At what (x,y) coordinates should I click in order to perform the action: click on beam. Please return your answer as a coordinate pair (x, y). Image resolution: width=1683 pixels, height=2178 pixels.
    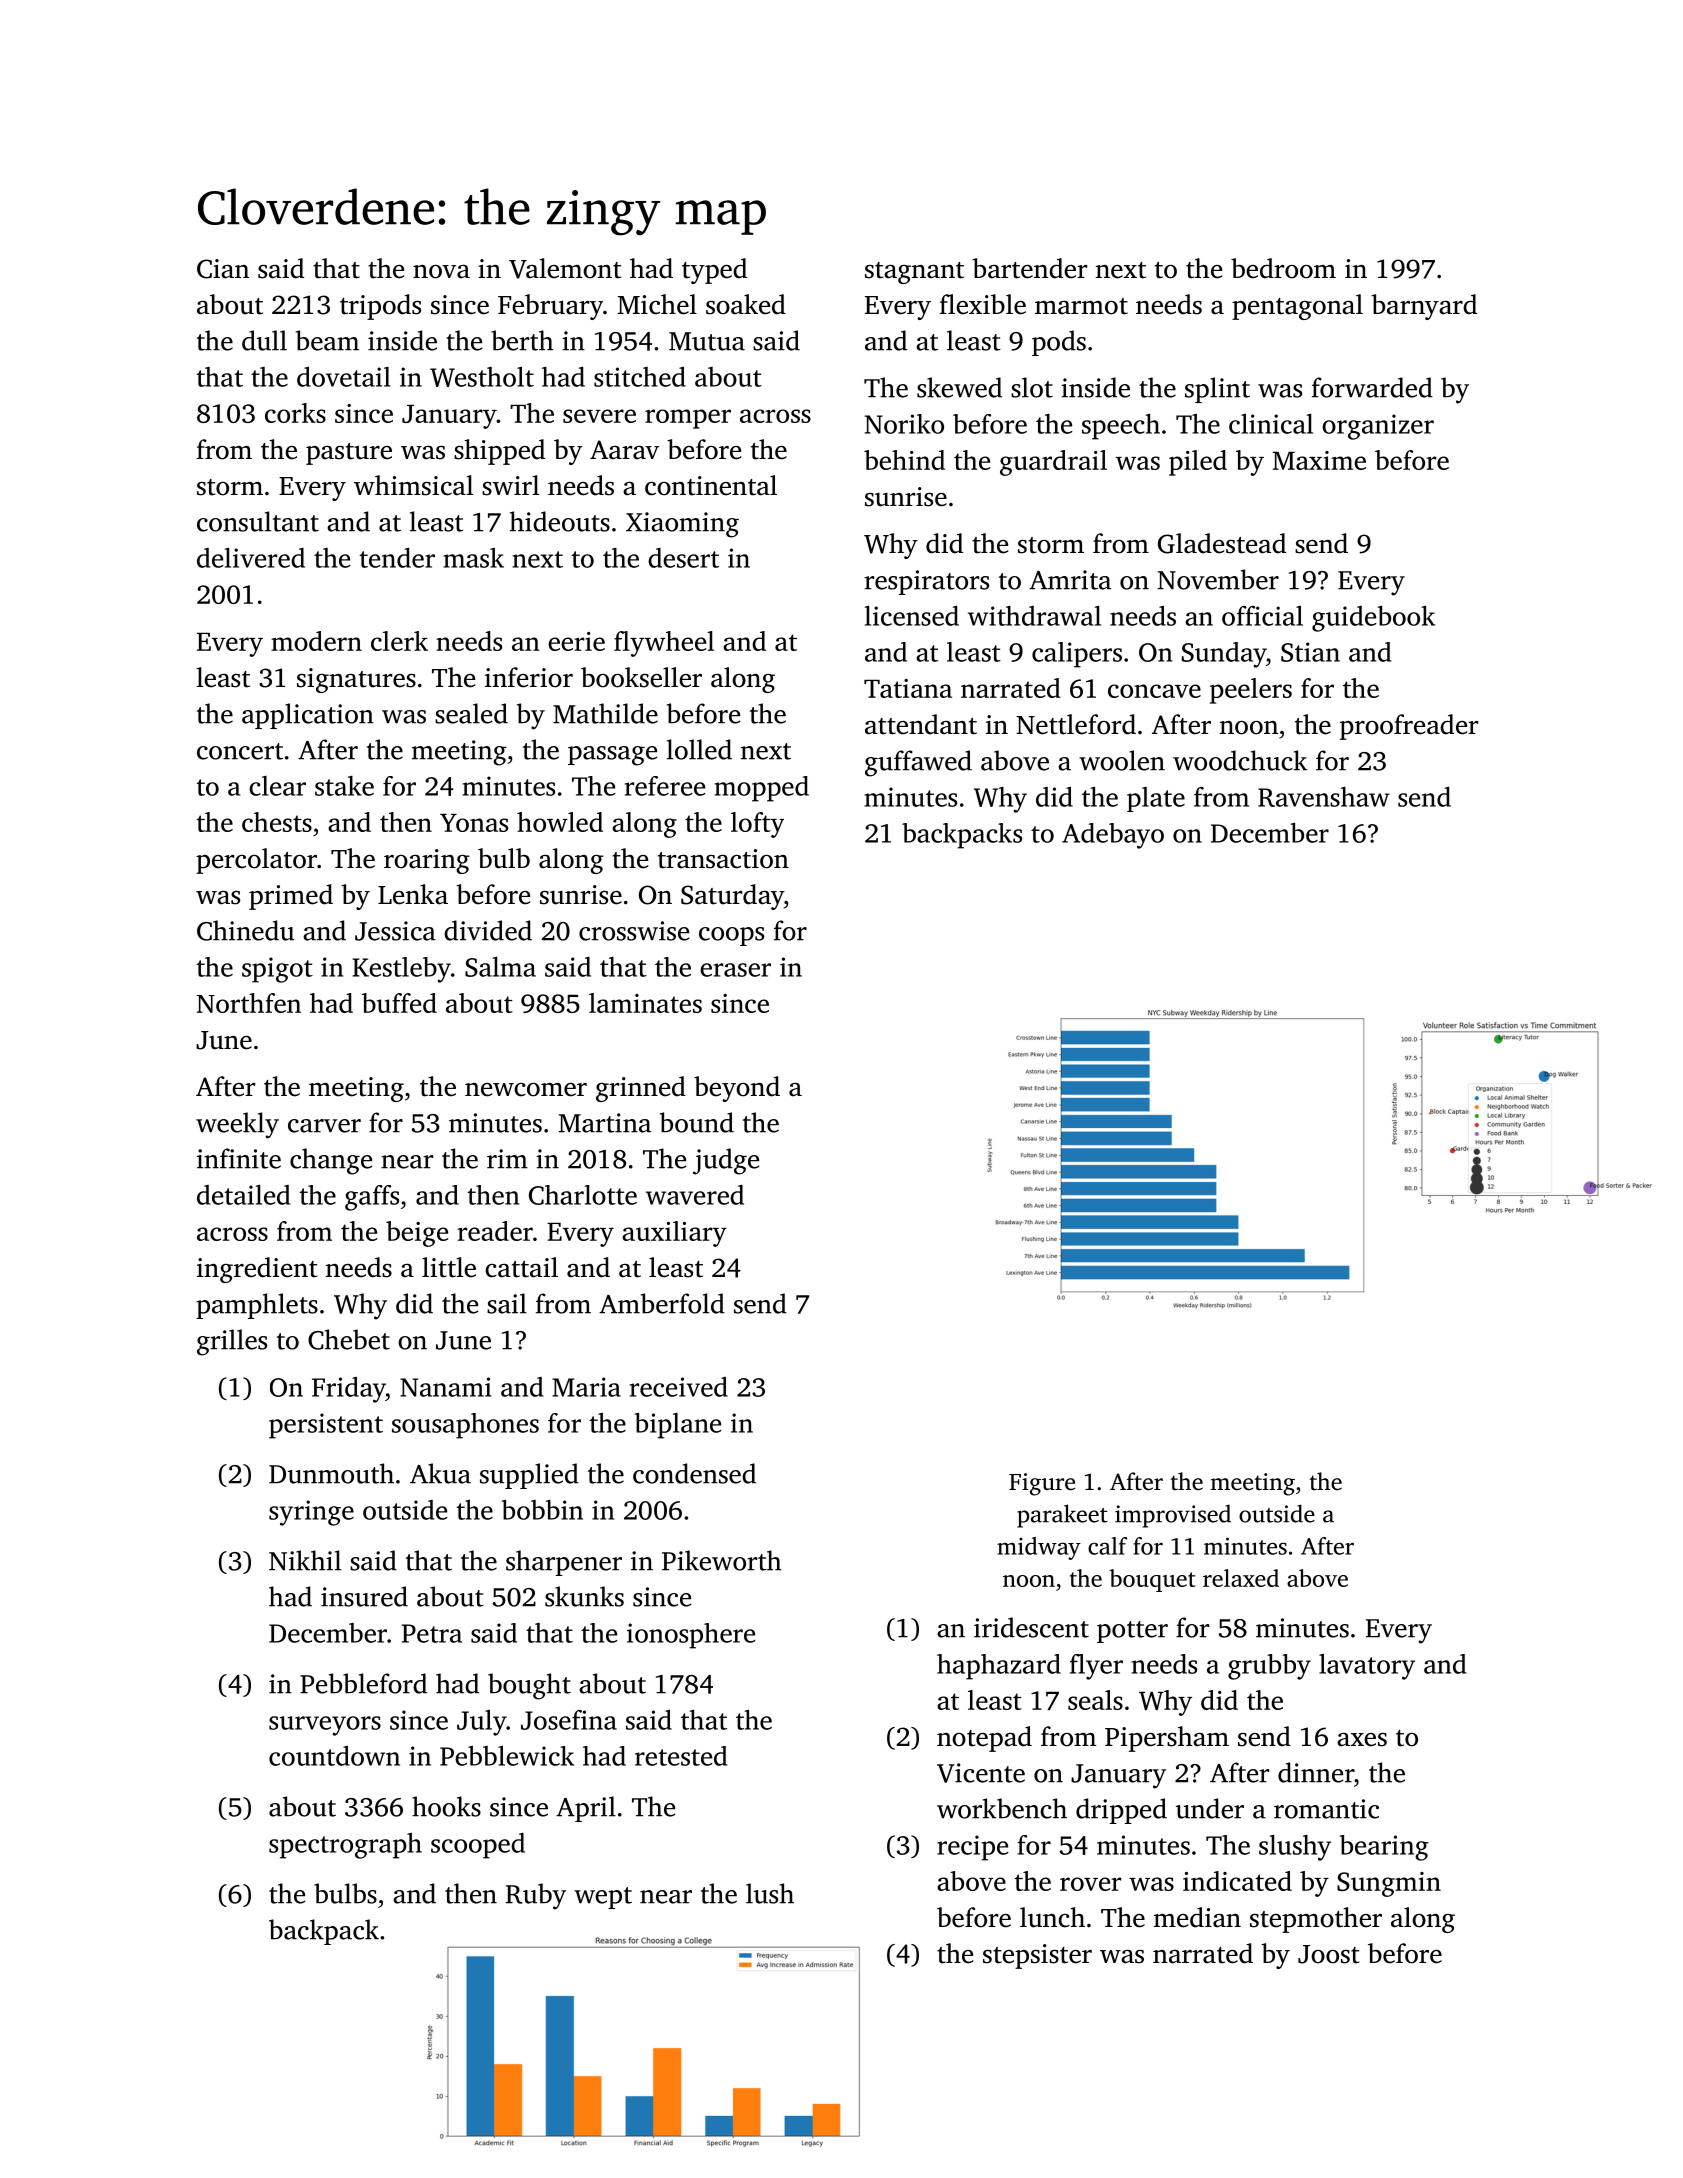
    Looking at the image, I should click on (327, 340).
